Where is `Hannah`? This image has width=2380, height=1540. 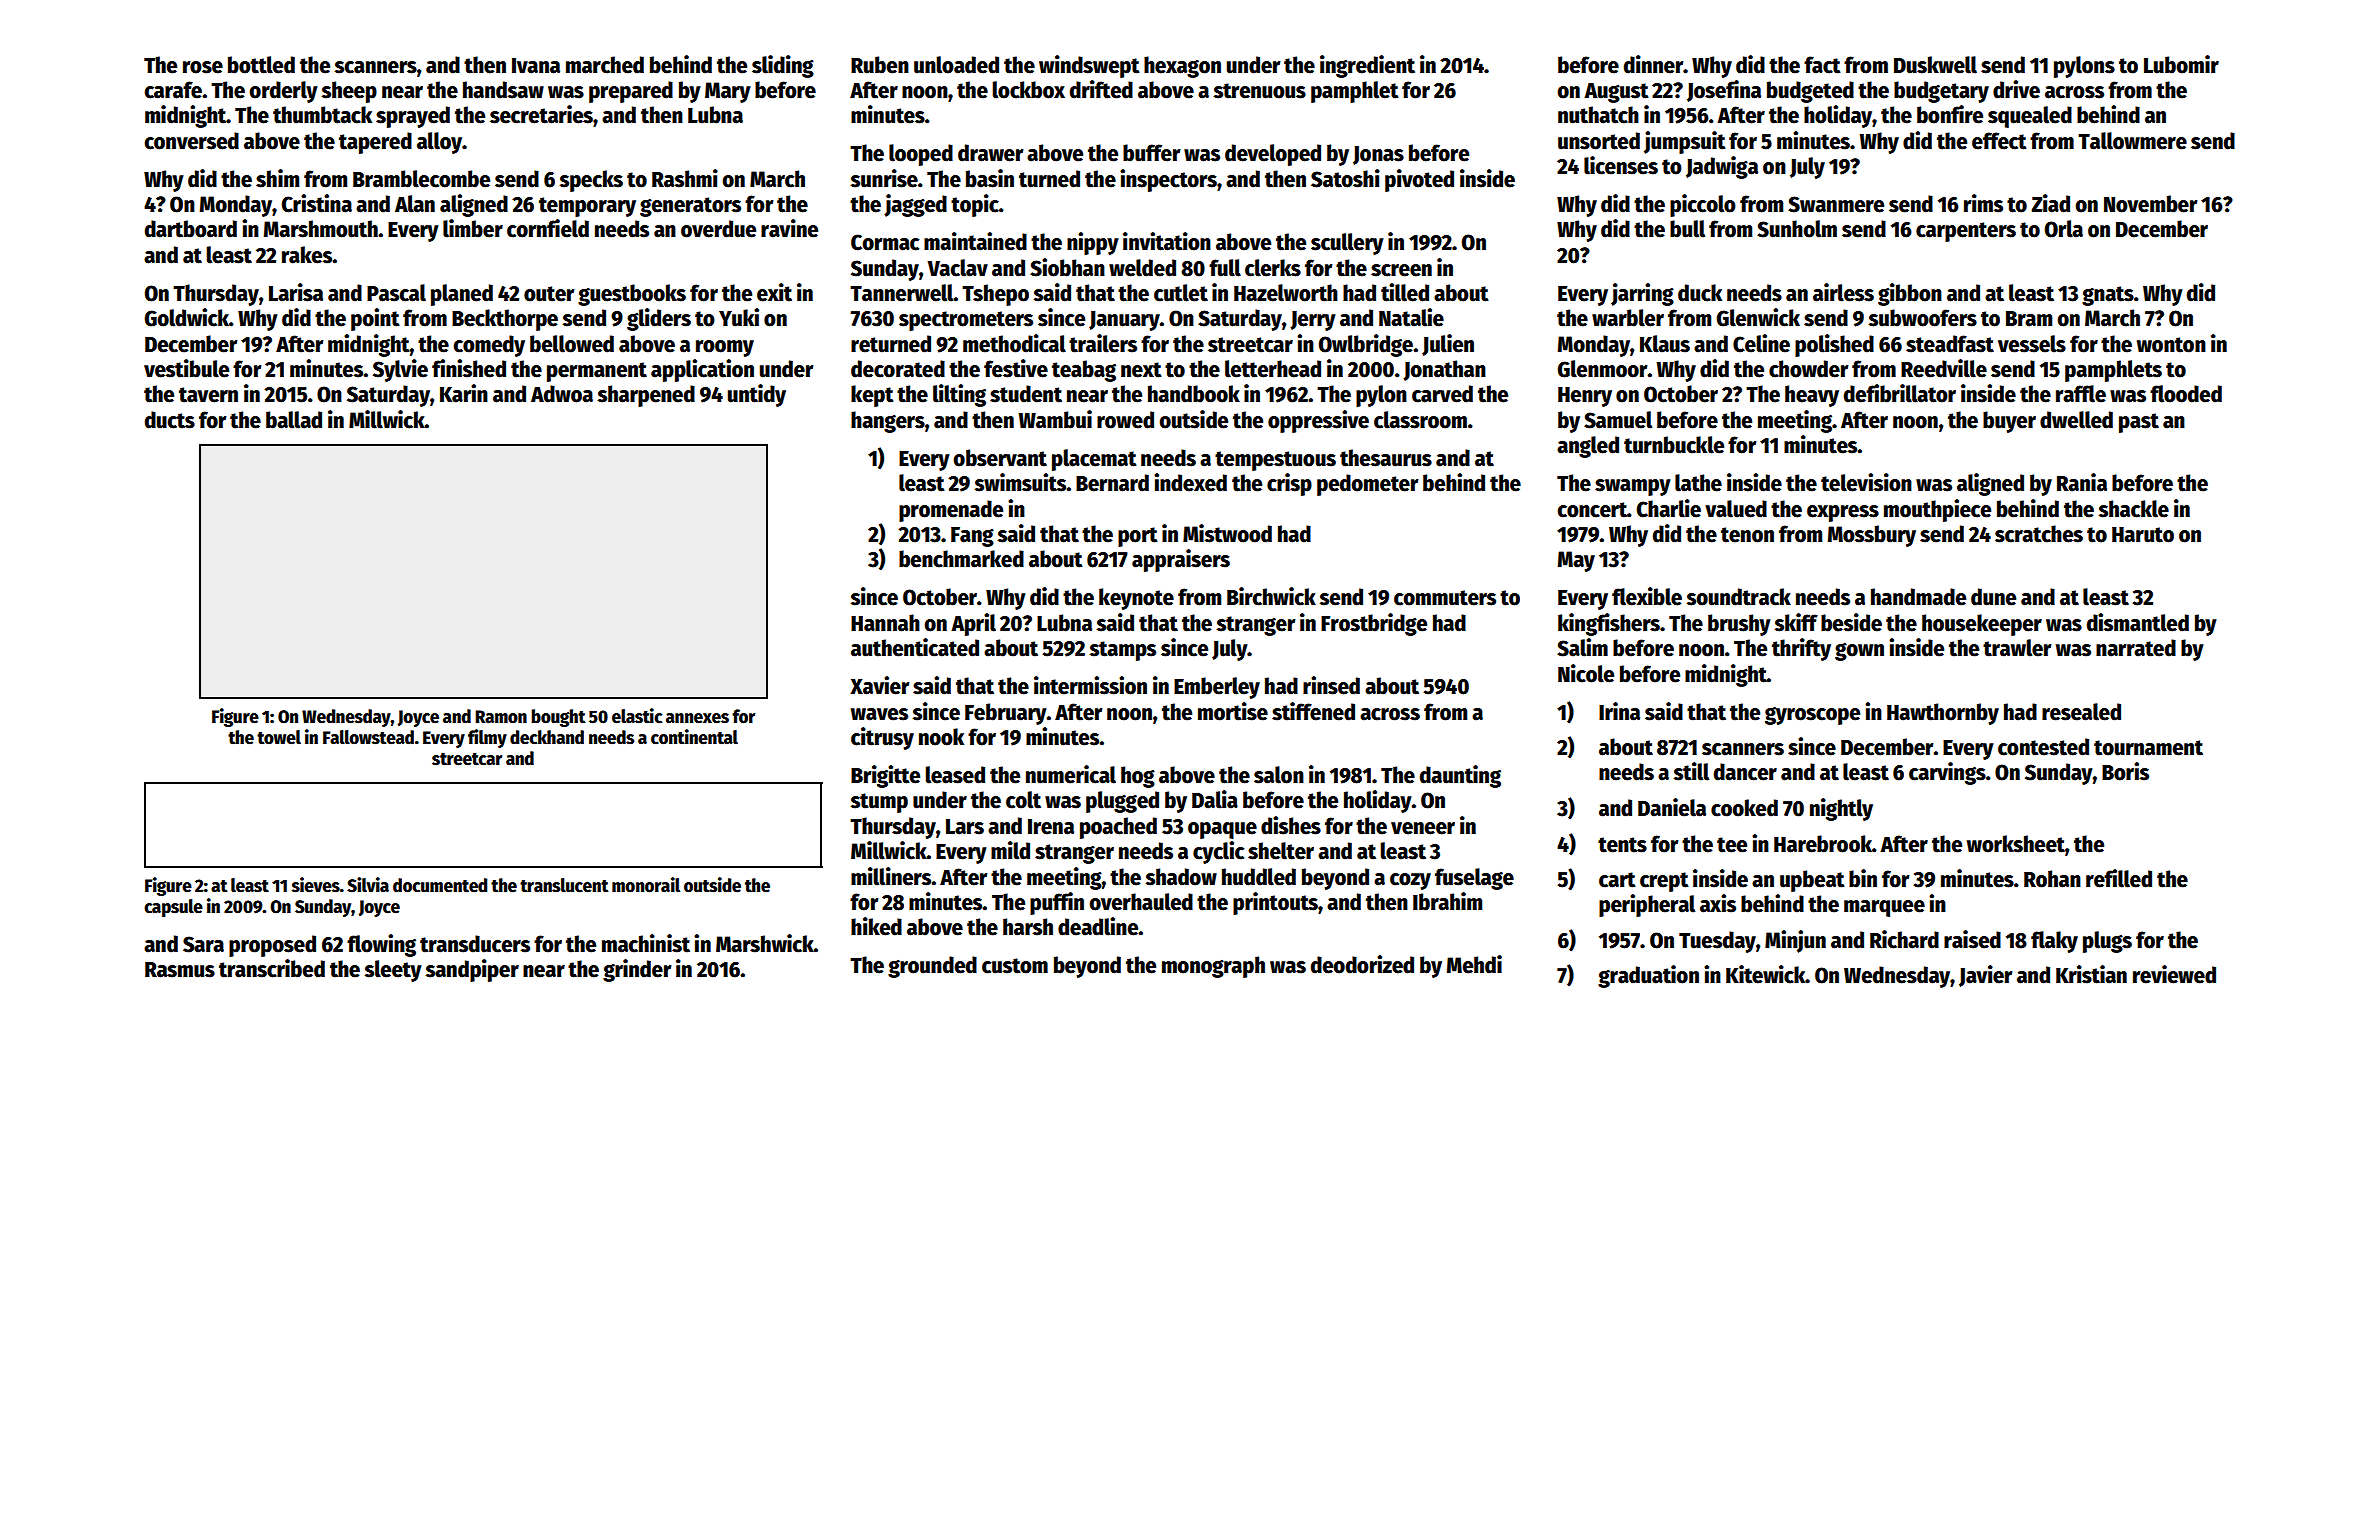 Hannah is located at coordinates (885, 623).
